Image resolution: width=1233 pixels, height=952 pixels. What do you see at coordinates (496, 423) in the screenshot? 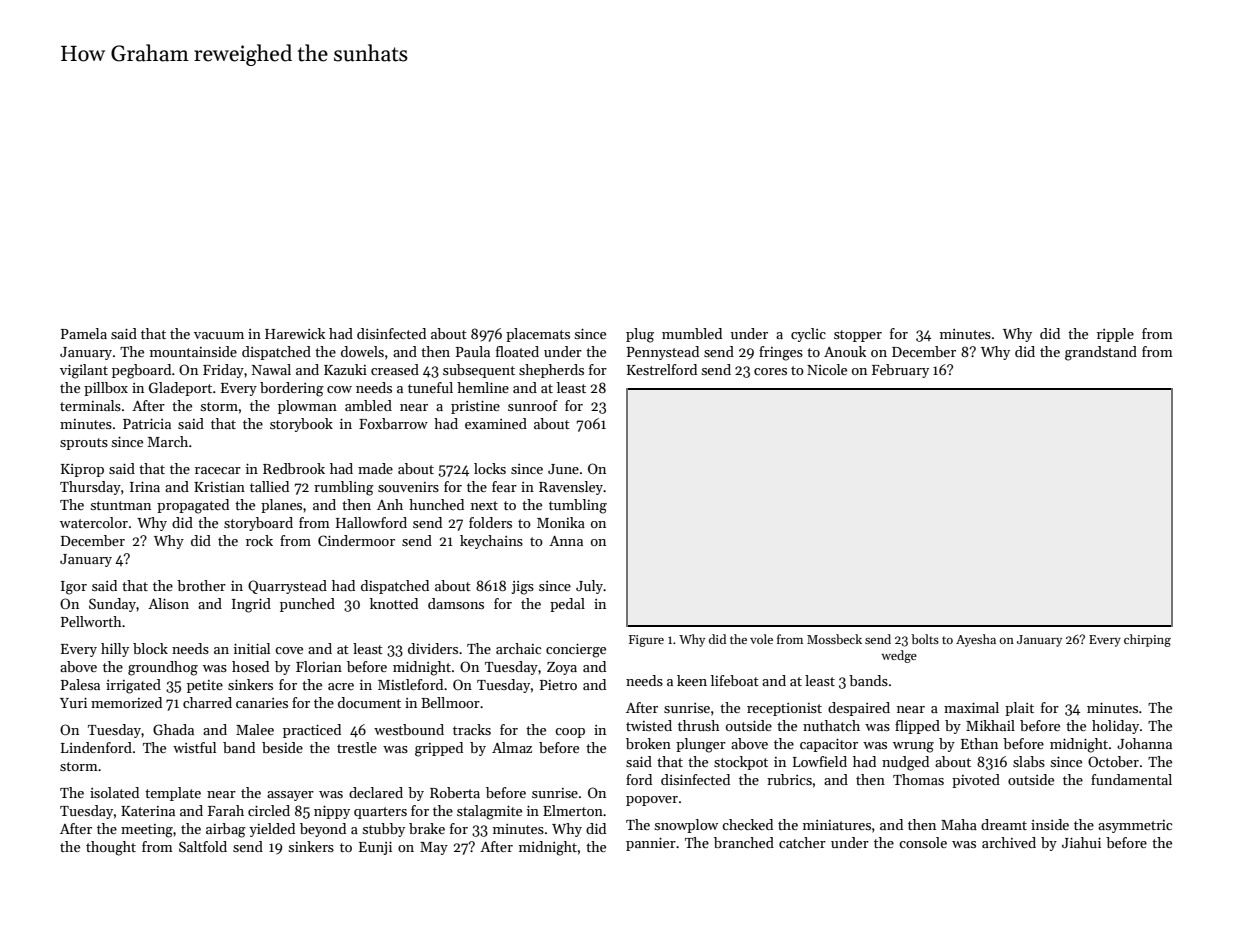
I see `examined` at bounding box center [496, 423].
